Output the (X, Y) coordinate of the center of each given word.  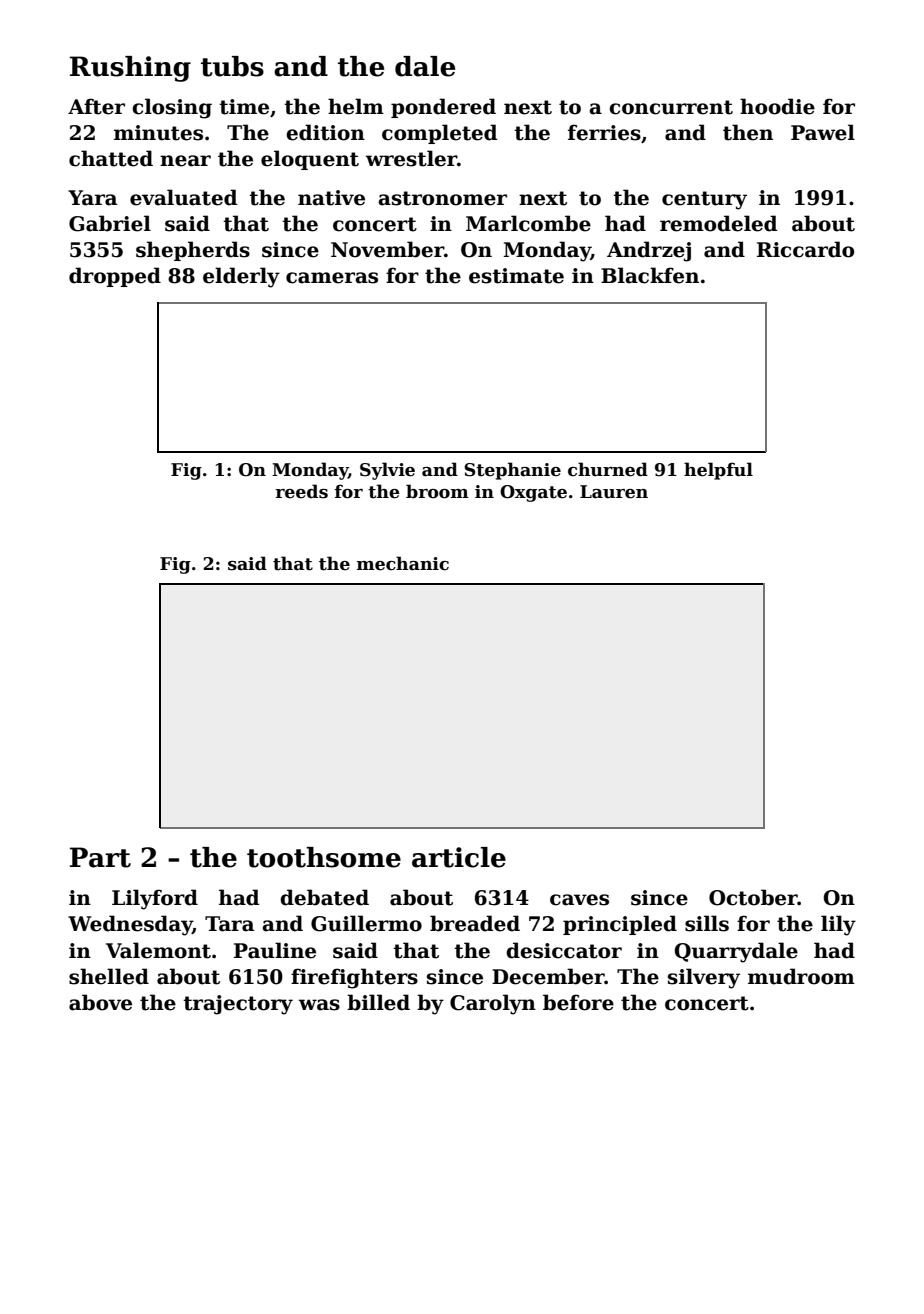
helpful (718, 471)
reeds (302, 491)
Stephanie (512, 471)
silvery (704, 978)
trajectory (238, 1005)
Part (100, 857)
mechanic (403, 563)
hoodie (777, 106)
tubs (232, 66)
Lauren (614, 492)
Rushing (130, 69)
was (319, 1005)
